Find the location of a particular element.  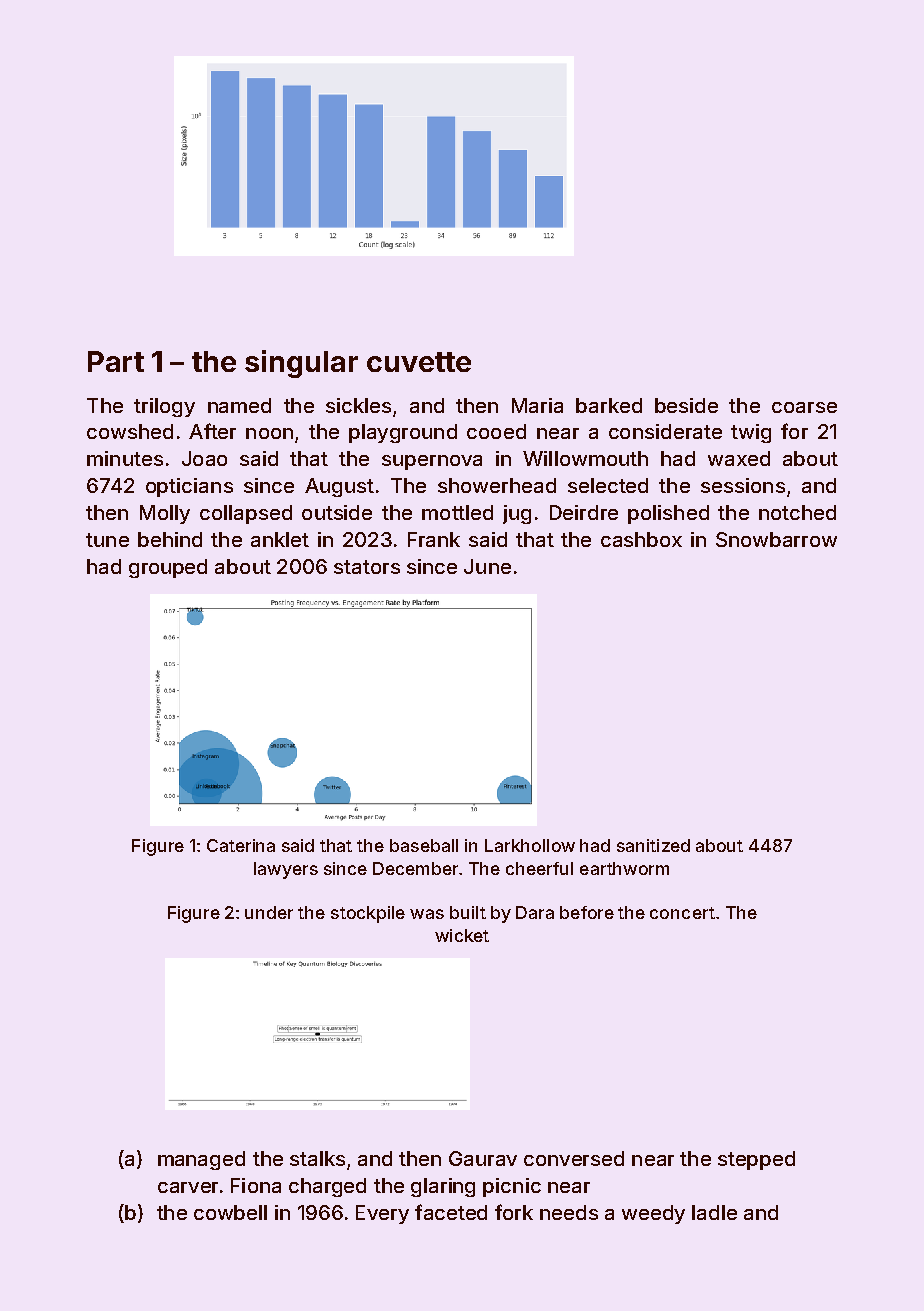

cuvette is located at coordinates (419, 362).
